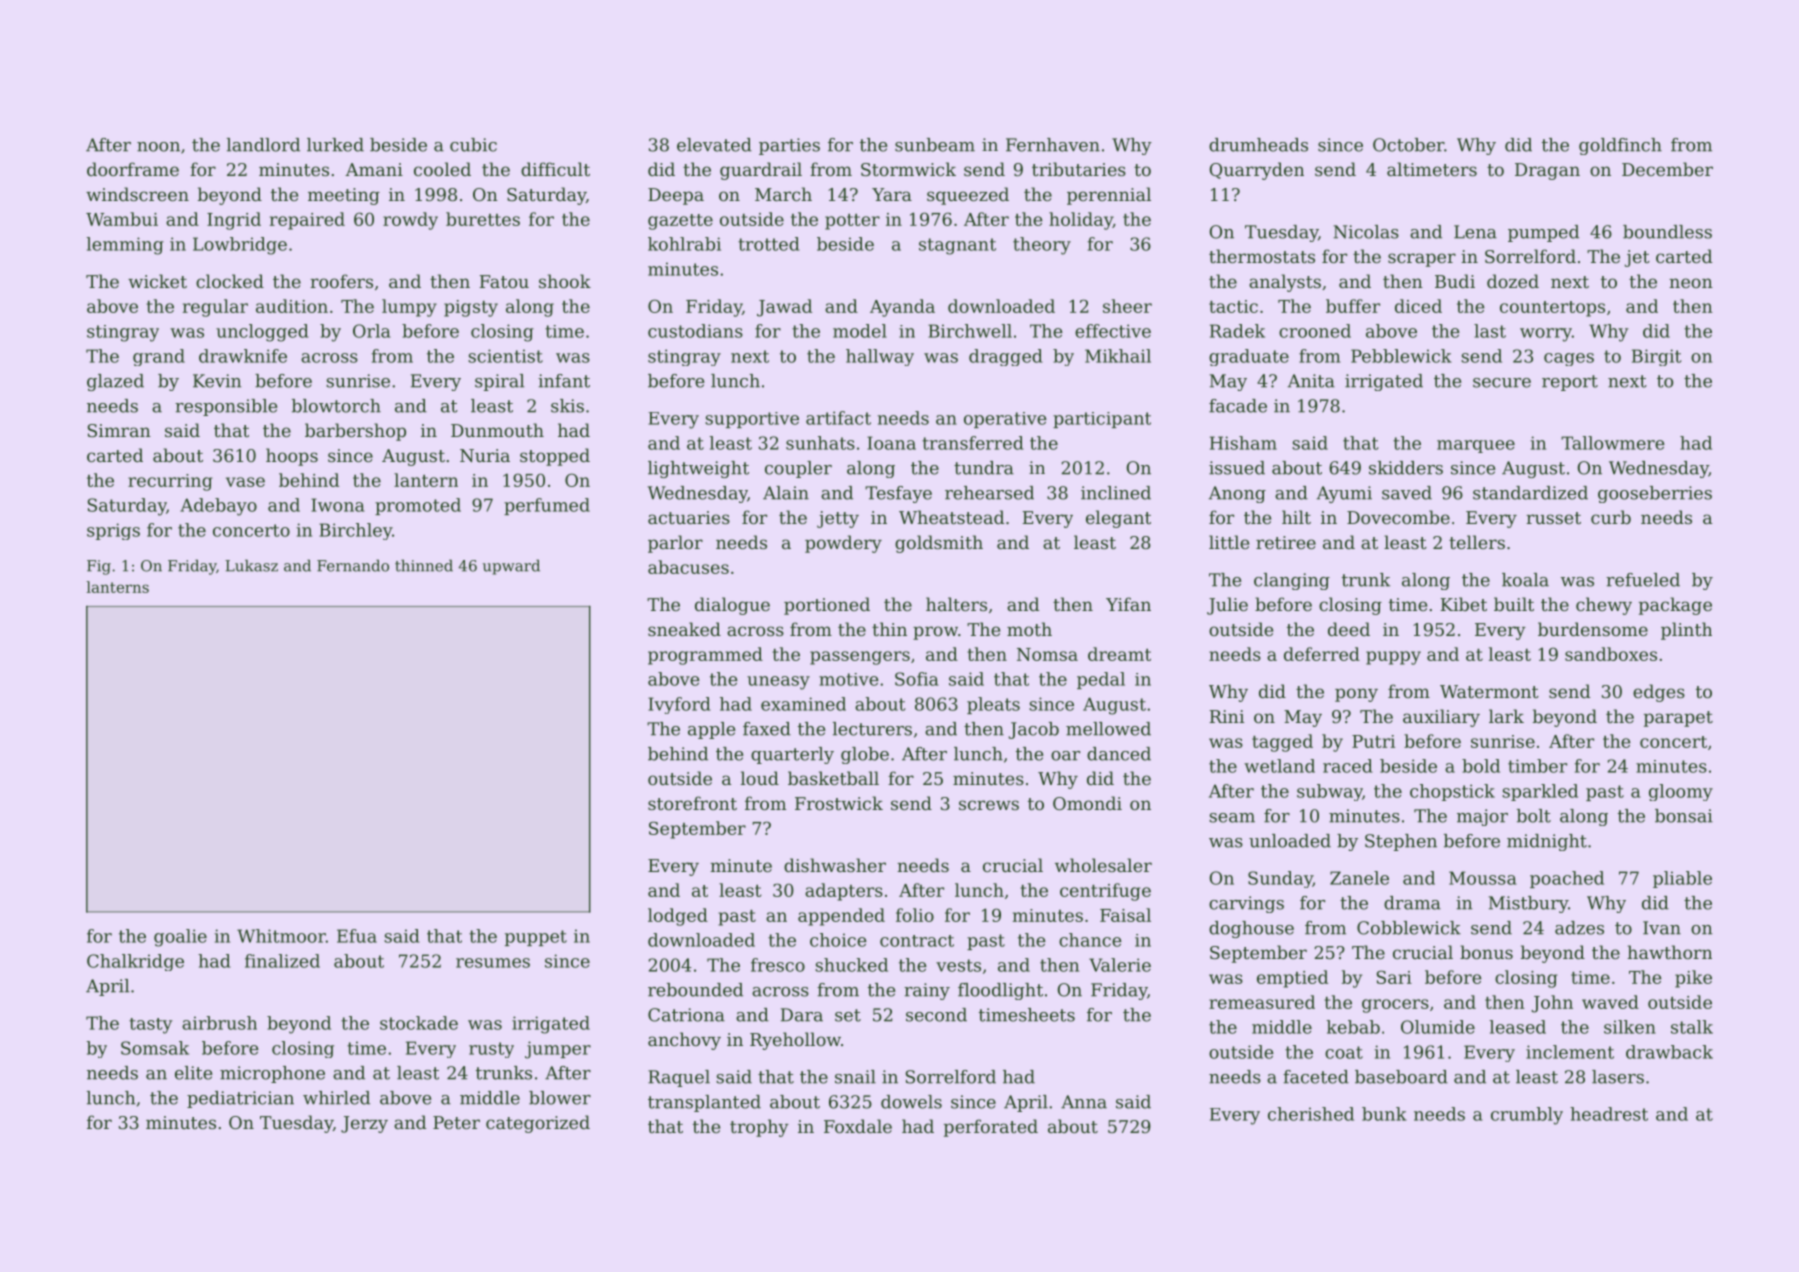  What do you see at coordinates (499, 382) in the screenshot?
I see `spiral` at bounding box center [499, 382].
